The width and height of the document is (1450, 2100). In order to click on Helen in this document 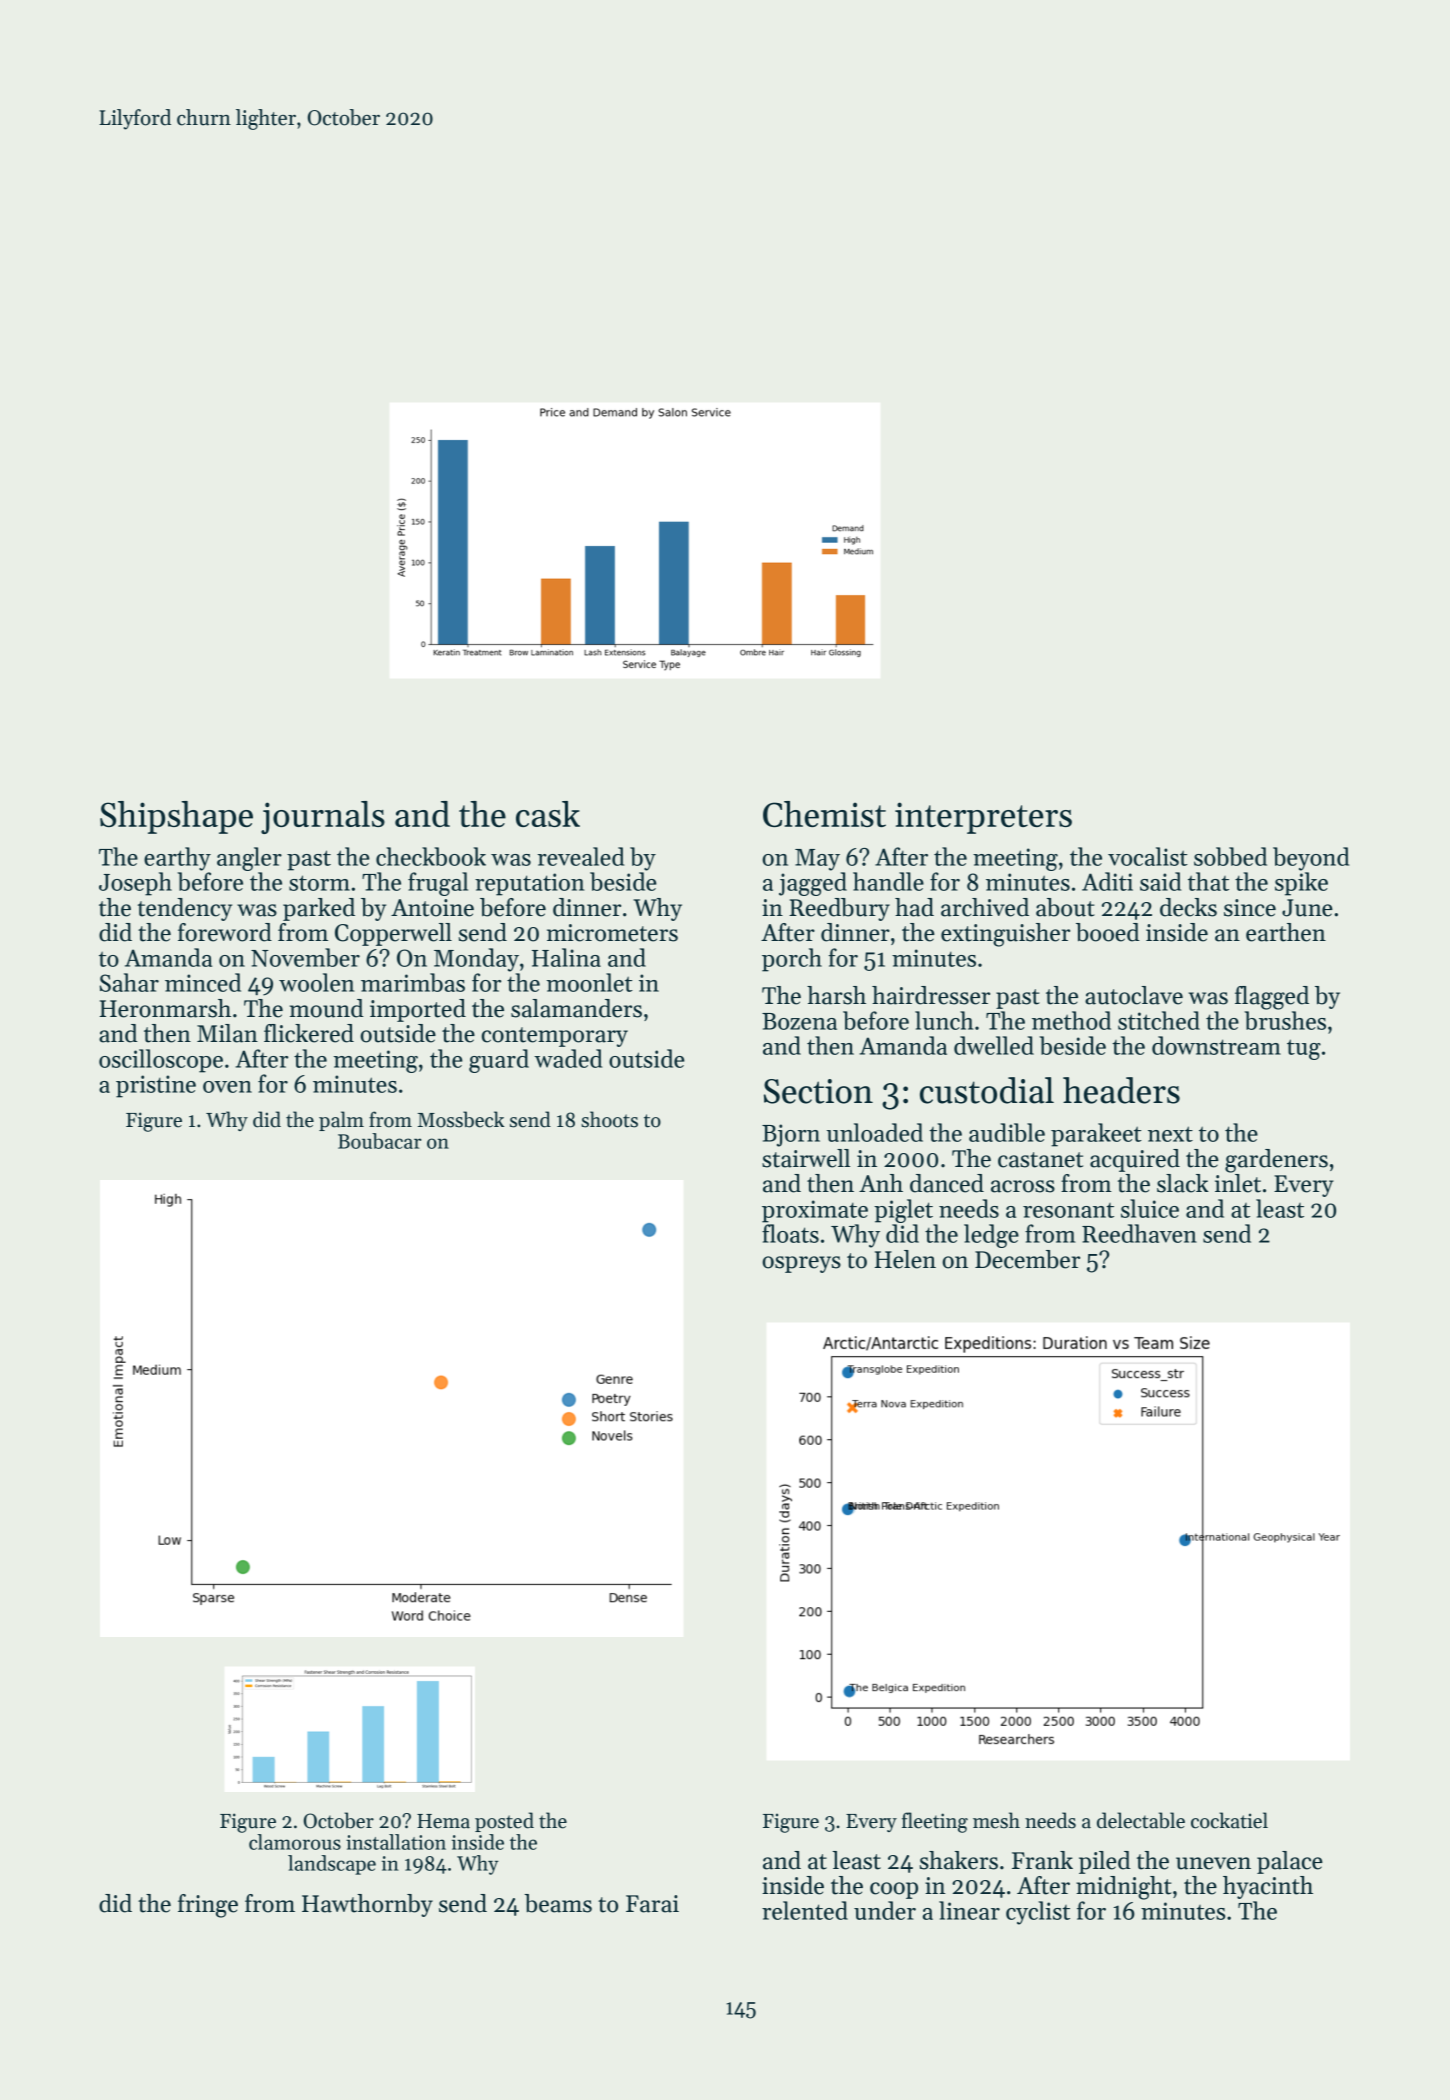, I will do `click(905, 1259)`.
